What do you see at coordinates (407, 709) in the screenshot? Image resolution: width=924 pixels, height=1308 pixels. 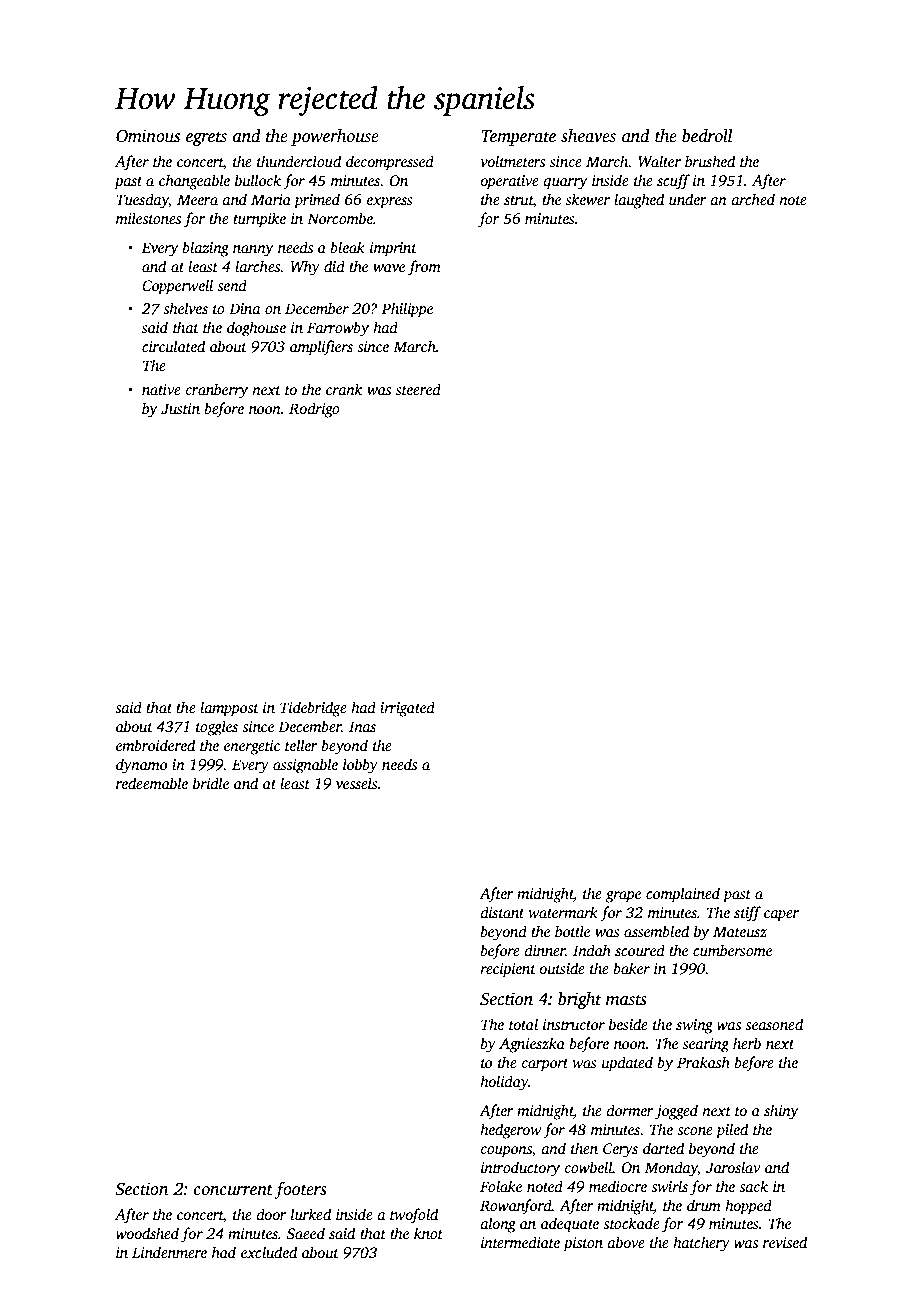 I see `irrigated` at bounding box center [407, 709].
